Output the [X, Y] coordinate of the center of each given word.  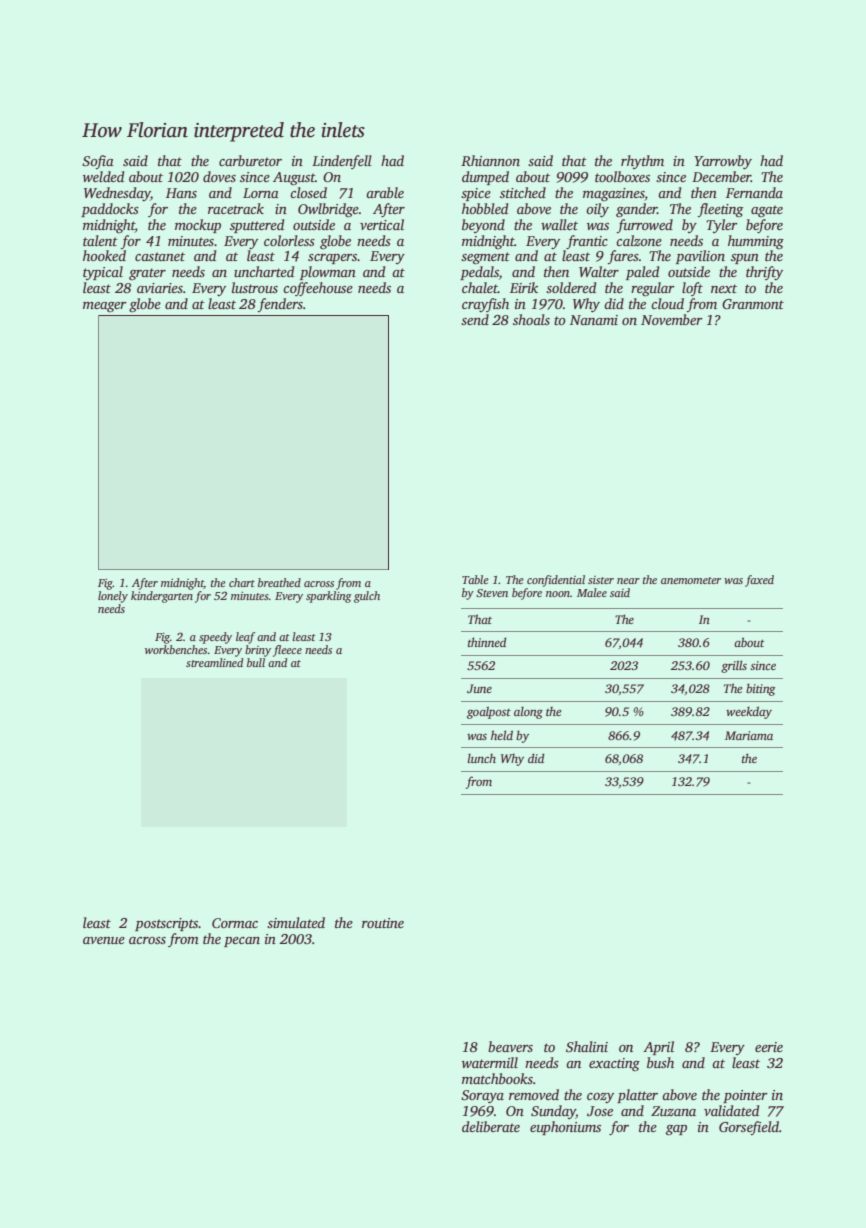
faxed [759, 581]
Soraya [482, 1096]
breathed [279, 582]
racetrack [236, 208]
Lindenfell [342, 162]
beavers [510, 1046]
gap [676, 1130]
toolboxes [622, 176]
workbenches [176, 649]
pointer [745, 1096]
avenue [104, 940]
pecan [242, 942]
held [502, 735]
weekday [749, 712]
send [475, 319]
